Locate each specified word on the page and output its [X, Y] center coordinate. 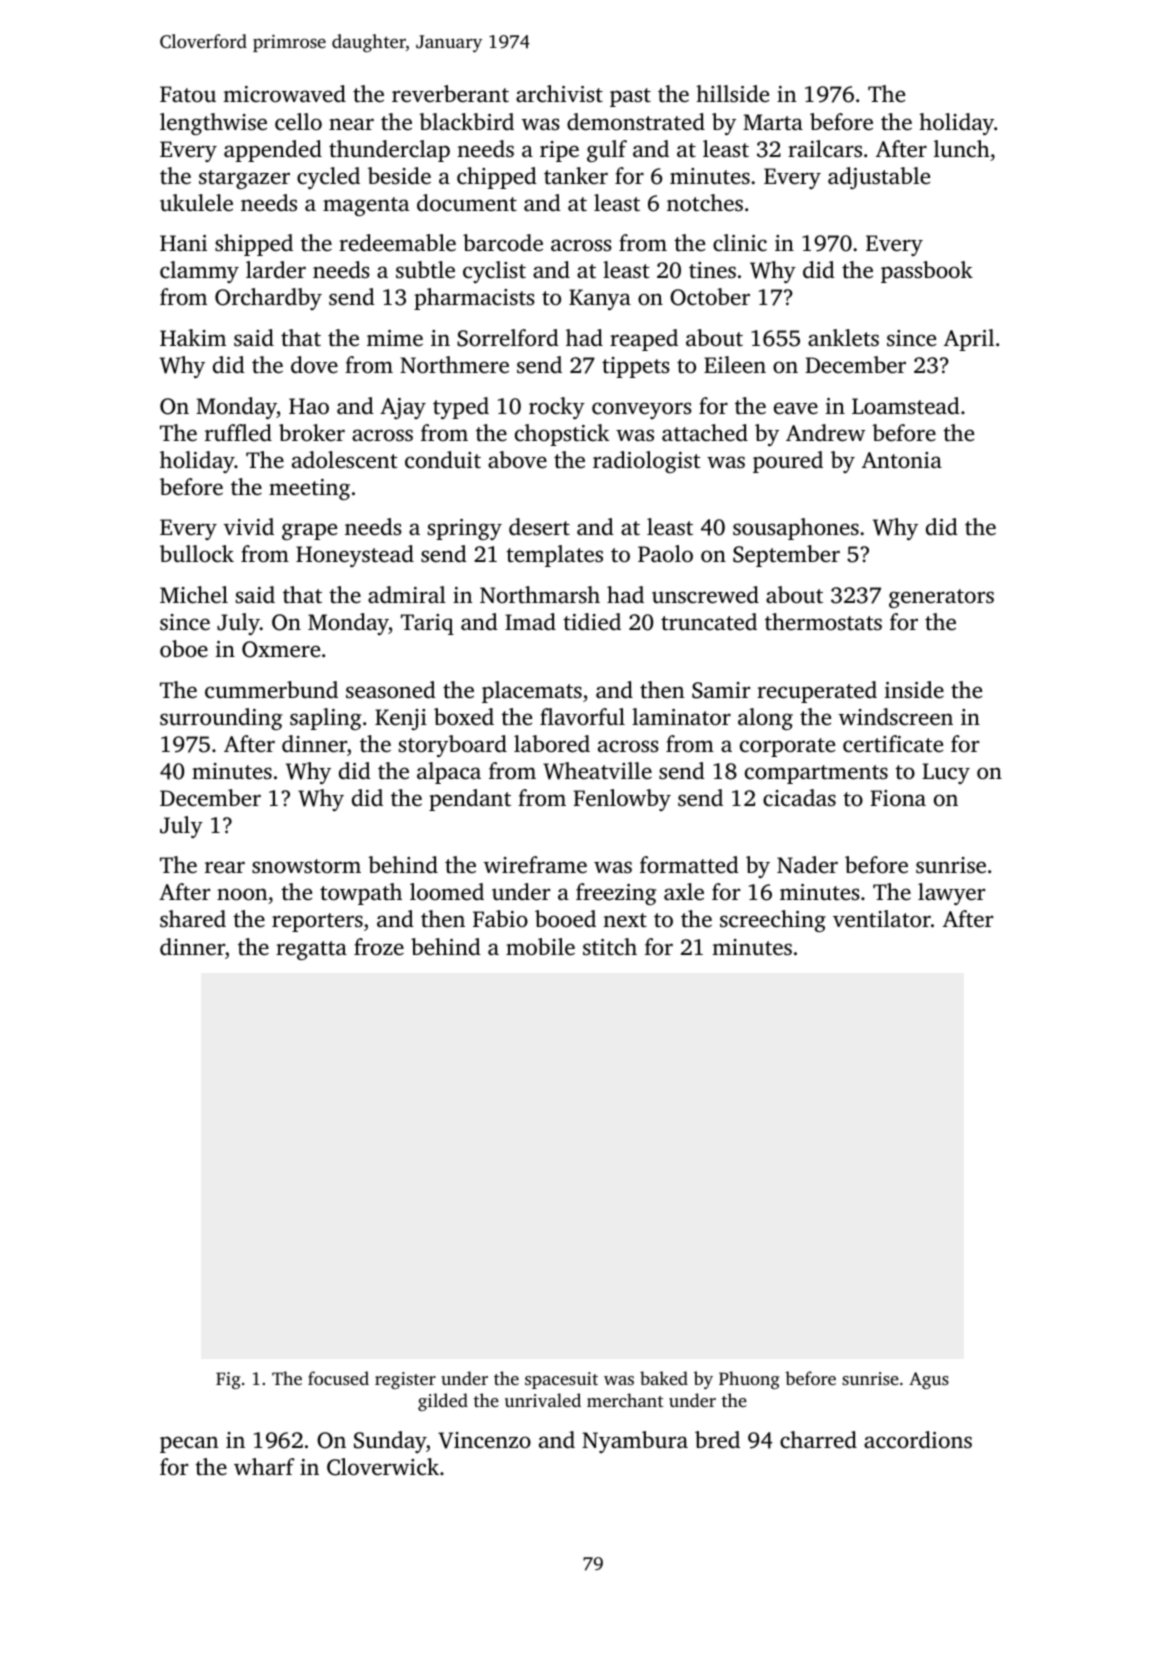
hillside [732, 93]
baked [664, 1378]
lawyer [951, 894]
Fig [228, 1380]
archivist [559, 94]
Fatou [188, 94]
